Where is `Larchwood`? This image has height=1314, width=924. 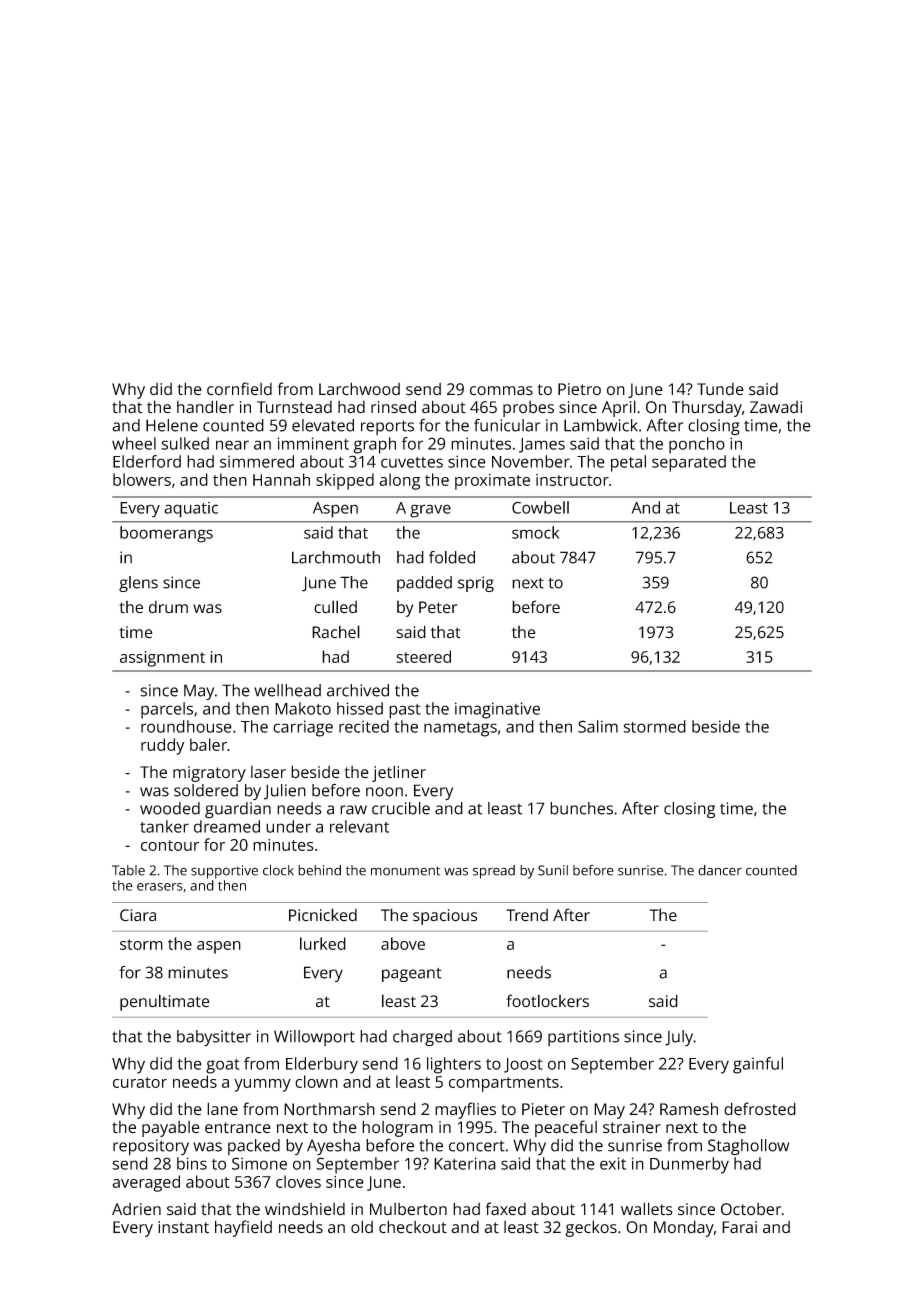 Larchwood is located at coordinates (359, 389).
